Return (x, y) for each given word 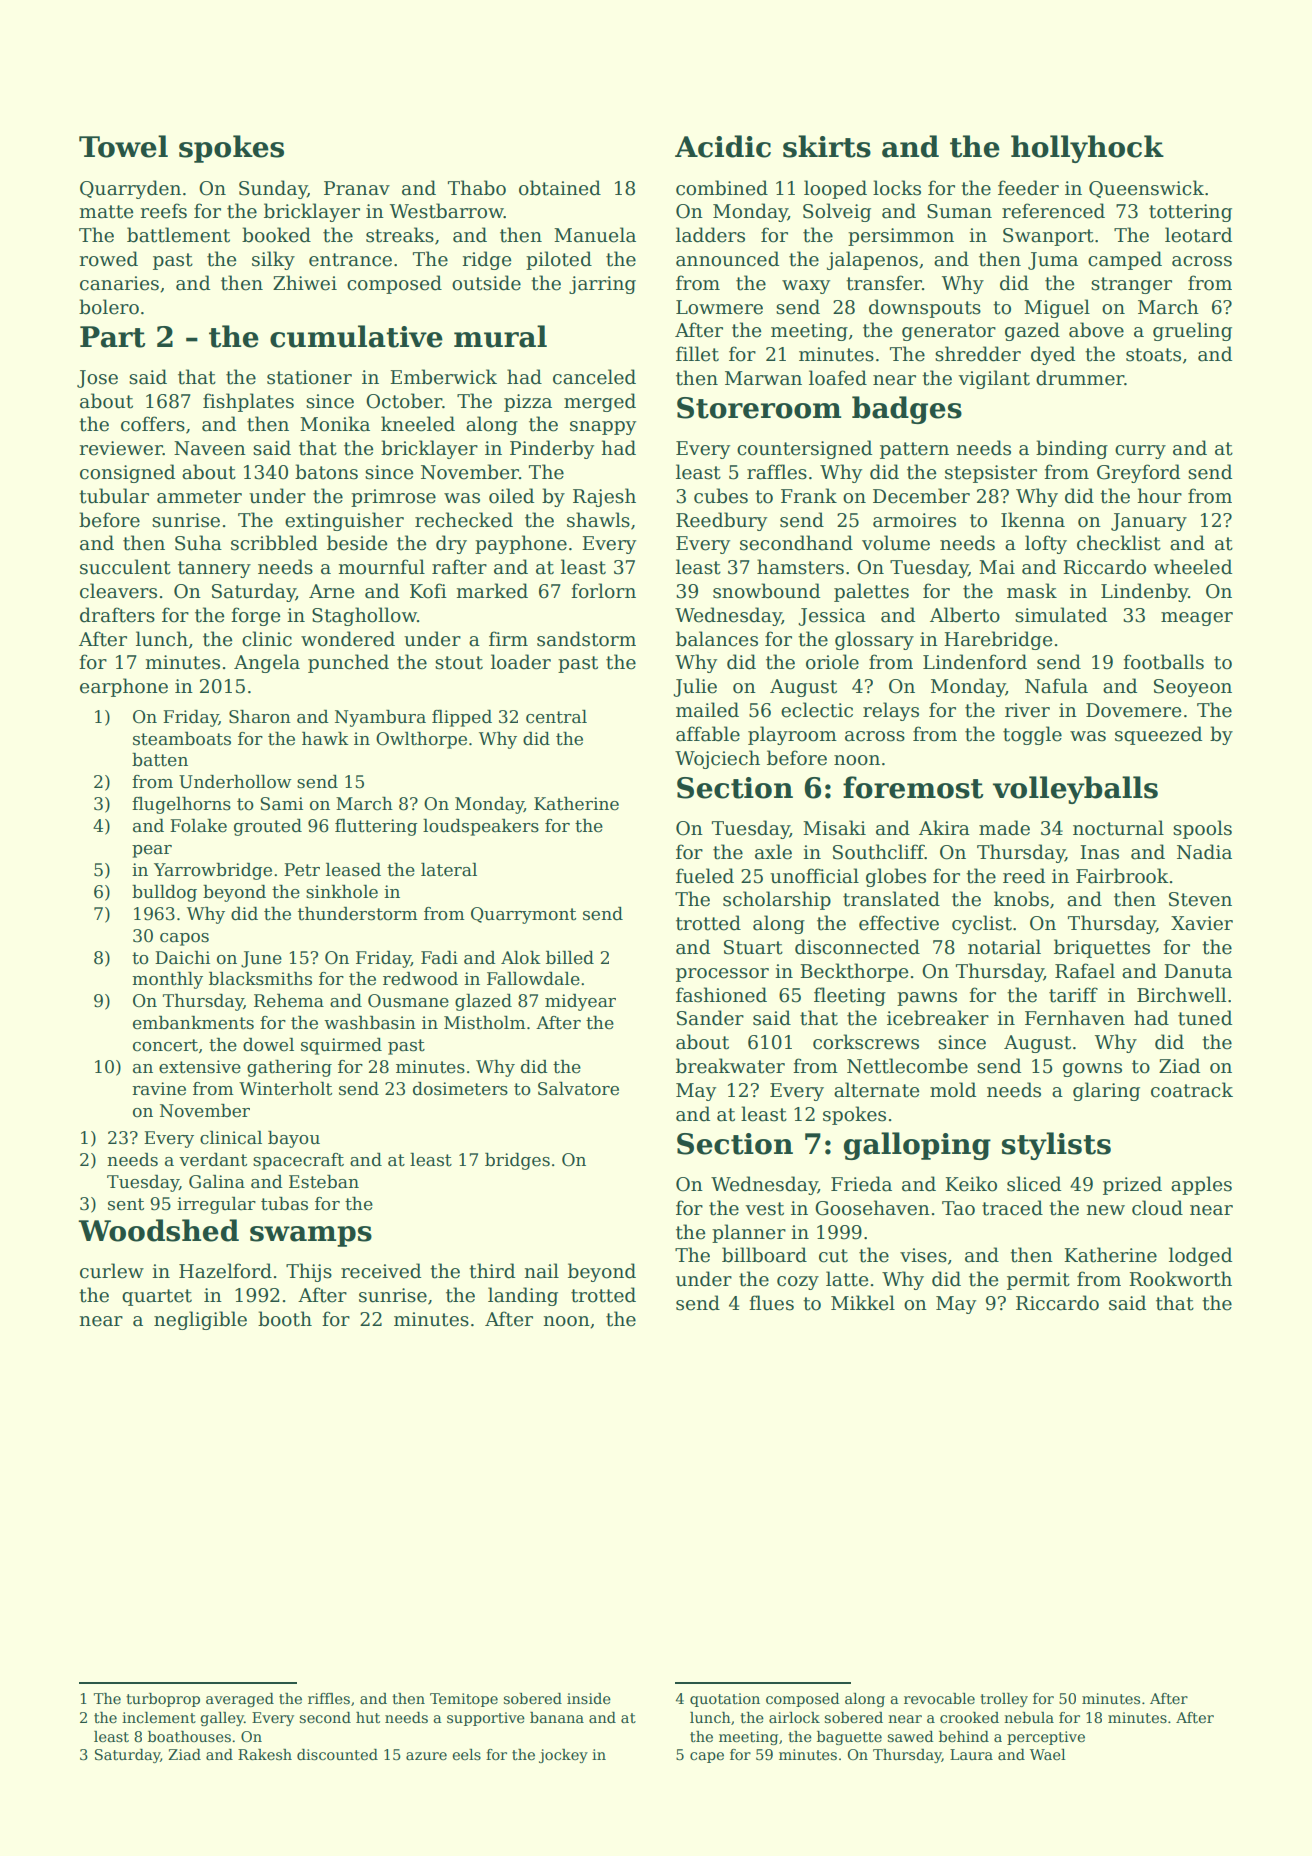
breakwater (730, 1066)
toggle (1032, 735)
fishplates (248, 402)
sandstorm (586, 639)
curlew (112, 1271)
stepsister (991, 474)
